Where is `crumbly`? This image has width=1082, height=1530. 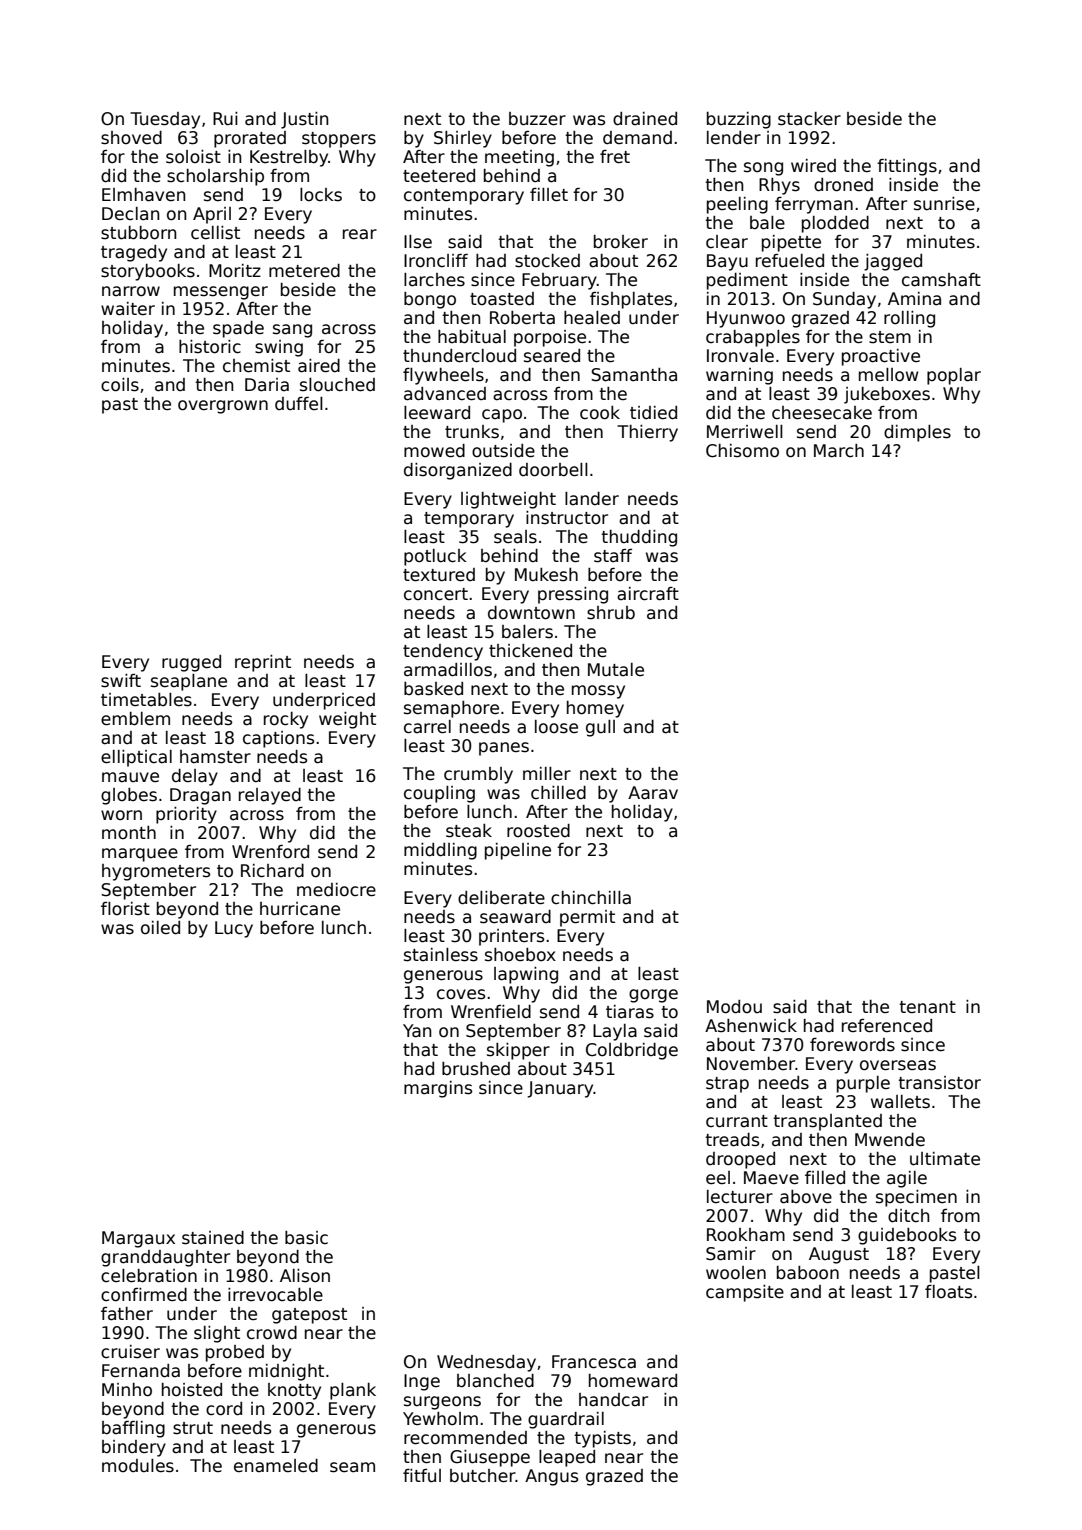 crumbly is located at coordinates (478, 775).
